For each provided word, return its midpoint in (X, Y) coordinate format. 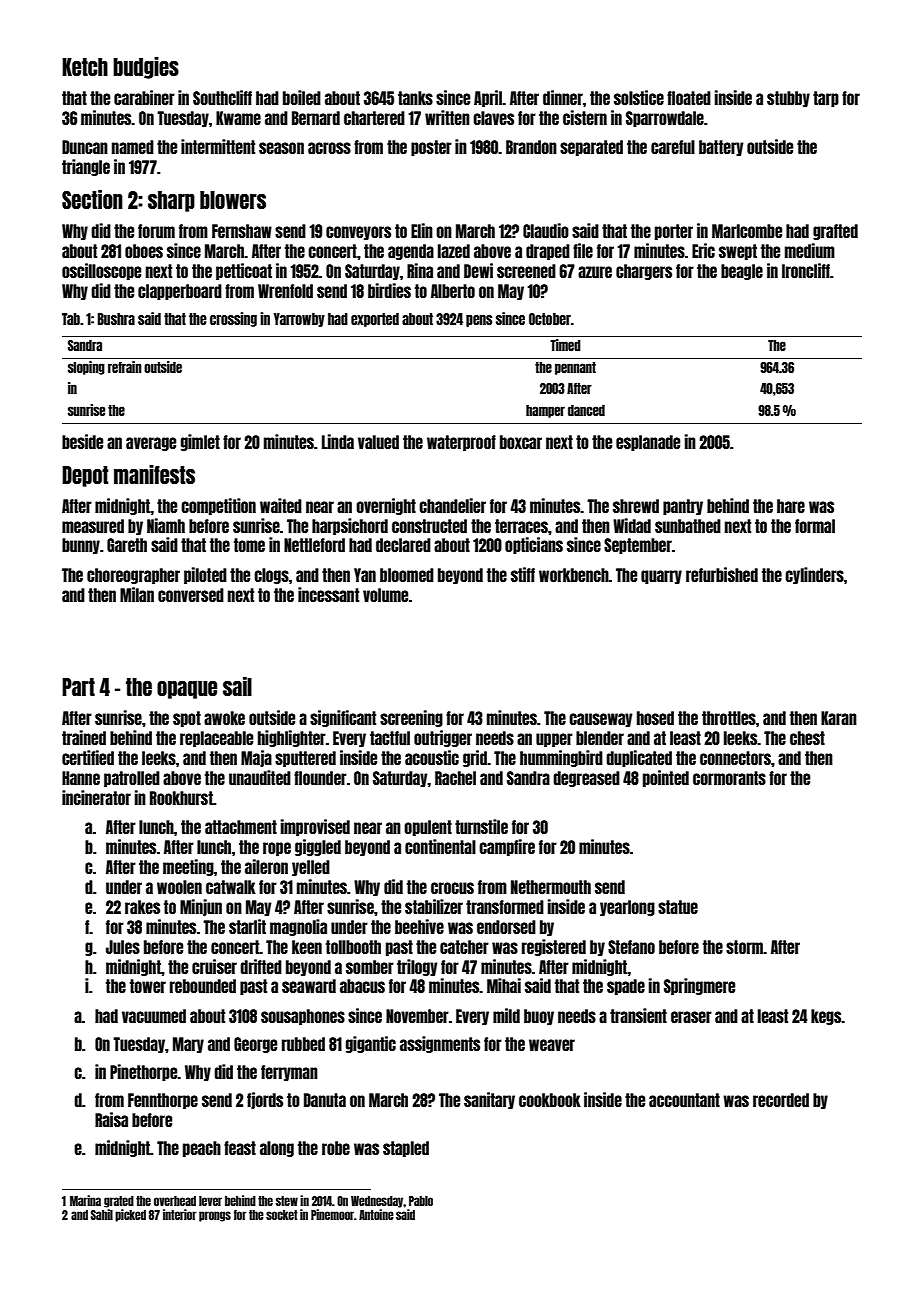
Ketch (85, 67)
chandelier (452, 505)
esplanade (648, 443)
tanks (415, 98)
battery (721, 148)
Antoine (376, 1214)
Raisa (111, 1119)
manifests (154, 474)
